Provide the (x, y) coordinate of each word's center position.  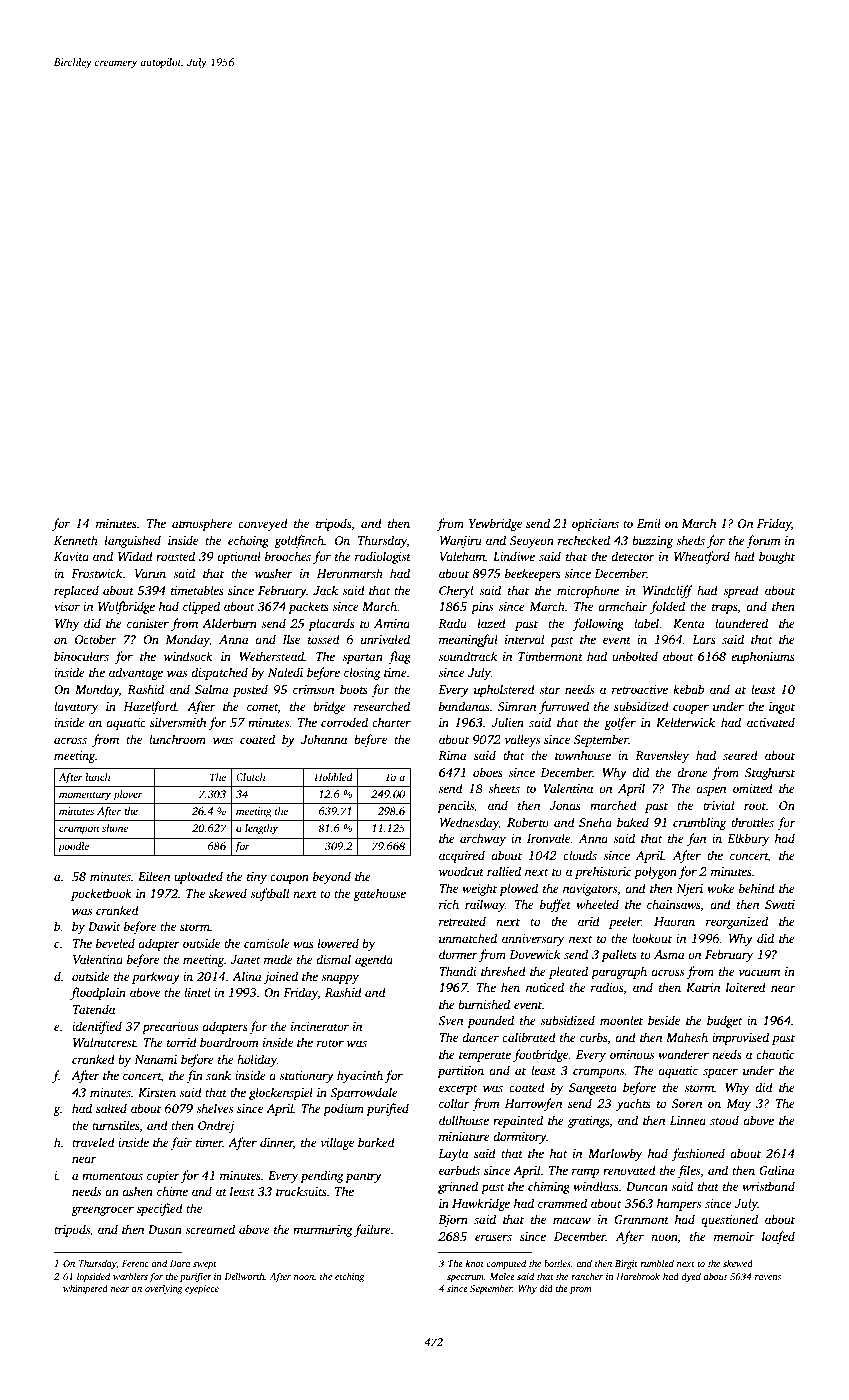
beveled (115, 943)
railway (485, 905)
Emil (649, 523)
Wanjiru (461, 542)
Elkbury (748, 839)
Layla (453, 1154)
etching (349, 1277)
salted (111, 1108)
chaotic (775, 1054)
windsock (188, 656)
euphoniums (763, 657)
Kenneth (76, 540)
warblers (130, 1276)
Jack (325, 590)
